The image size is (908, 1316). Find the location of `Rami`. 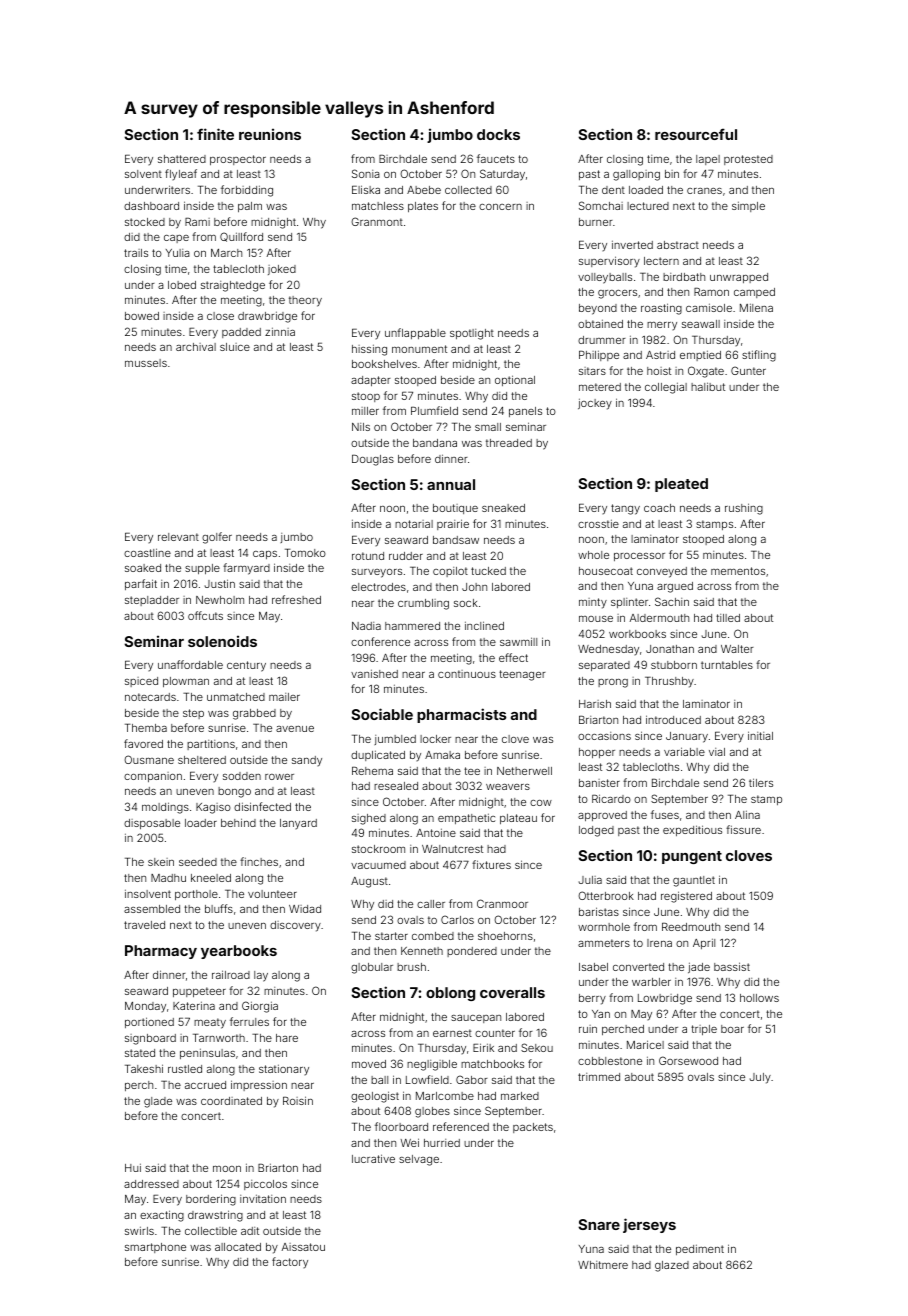

Rami is located at coordinates (197, 222).
